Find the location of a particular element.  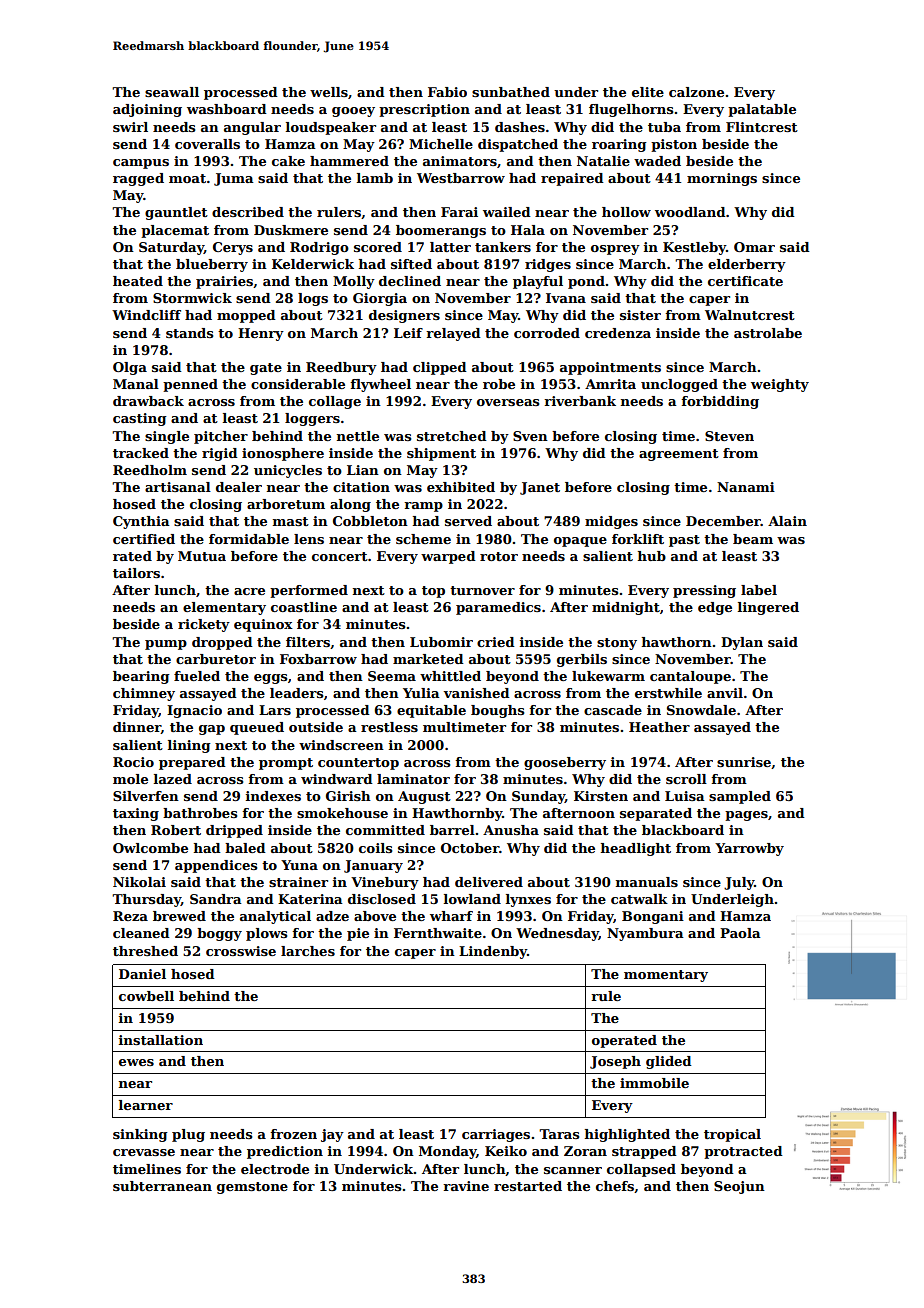

ravine is located at coordinates (466, 1186).
